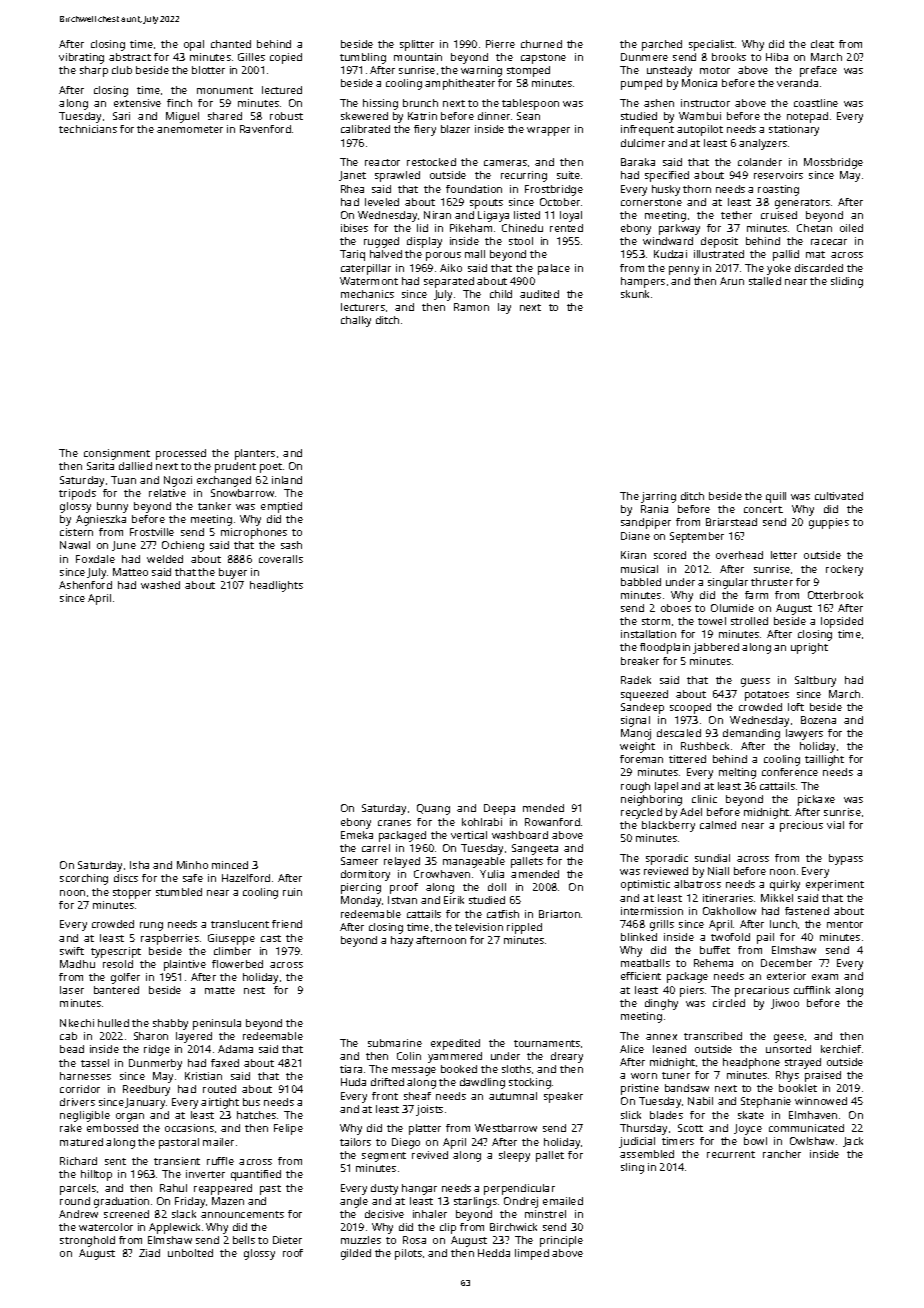 The height and width of the screenshot is (1308, 924). What do you see at coordinates (658, 497) in the screenshot?
I see `jarring` at bounding box center [658, 497].
